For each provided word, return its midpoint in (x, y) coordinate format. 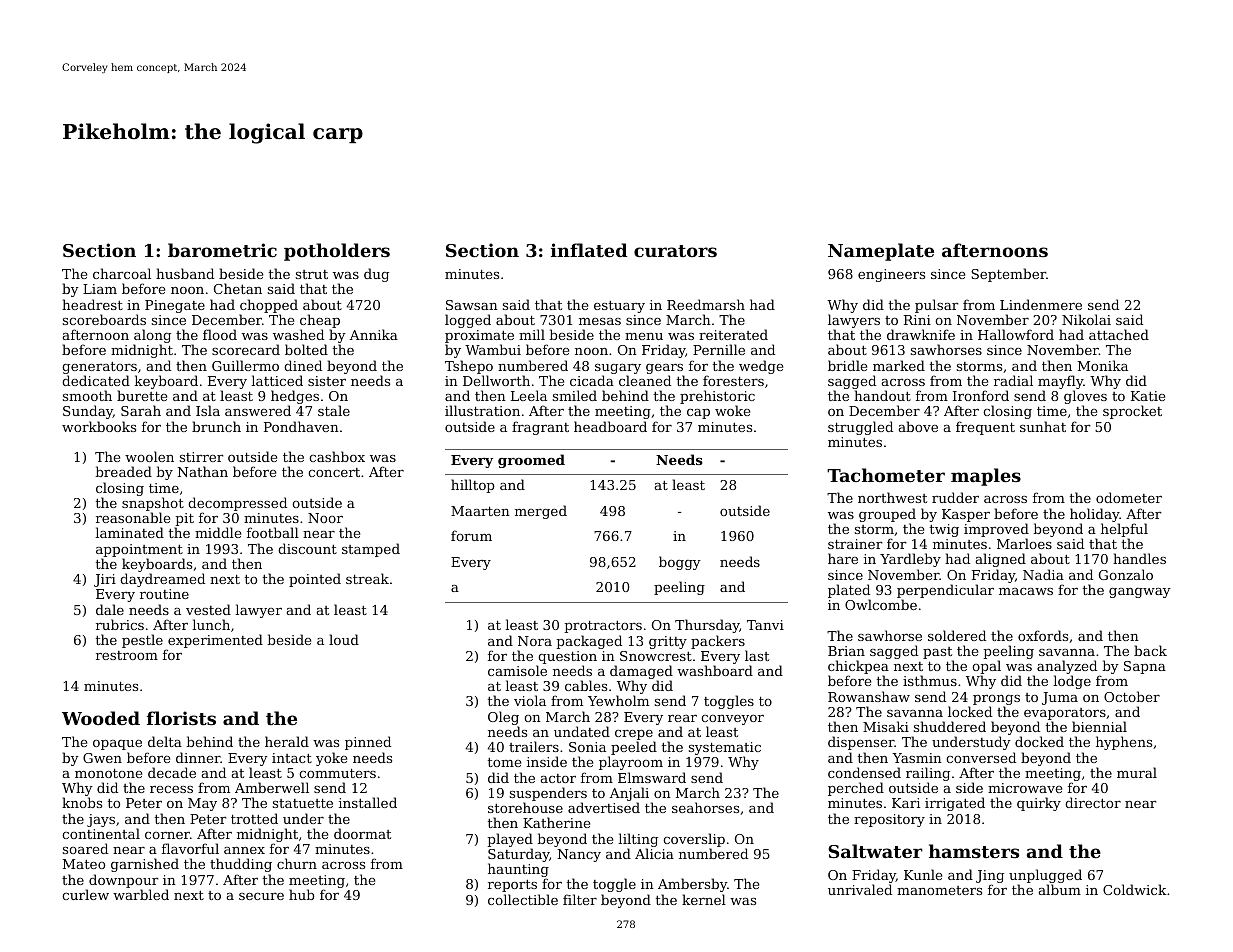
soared (85, 848)
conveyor (732, 720)
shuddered (950, 726)
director (1093, 802)
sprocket (1132, 412)
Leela (529, 395)
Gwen (102, 758)
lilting (638, 840)
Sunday (88, 412)
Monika (1103, 365)
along (152, 337)
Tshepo (469, 367)
